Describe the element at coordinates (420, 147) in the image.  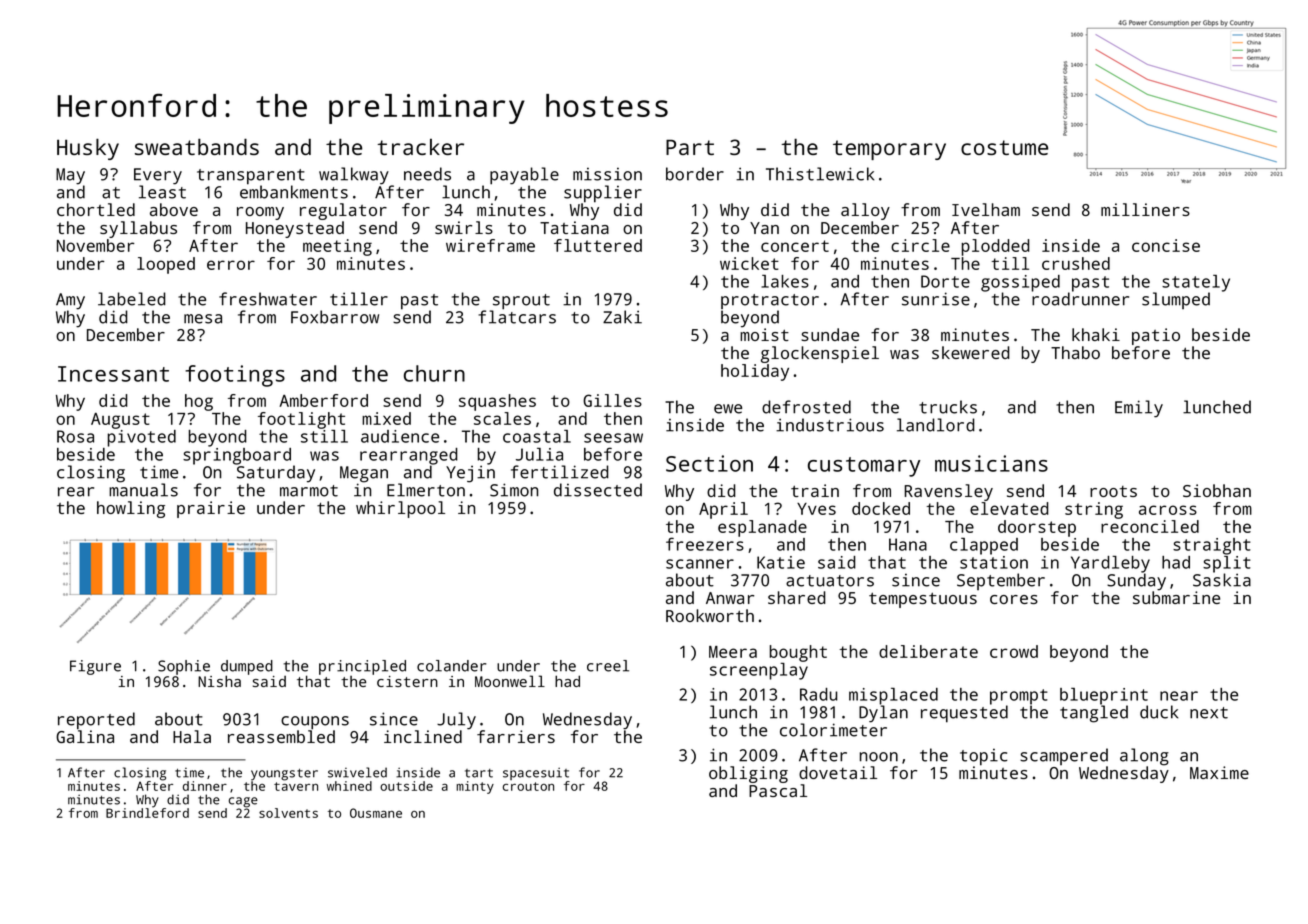
I see `tracker` at that location.
